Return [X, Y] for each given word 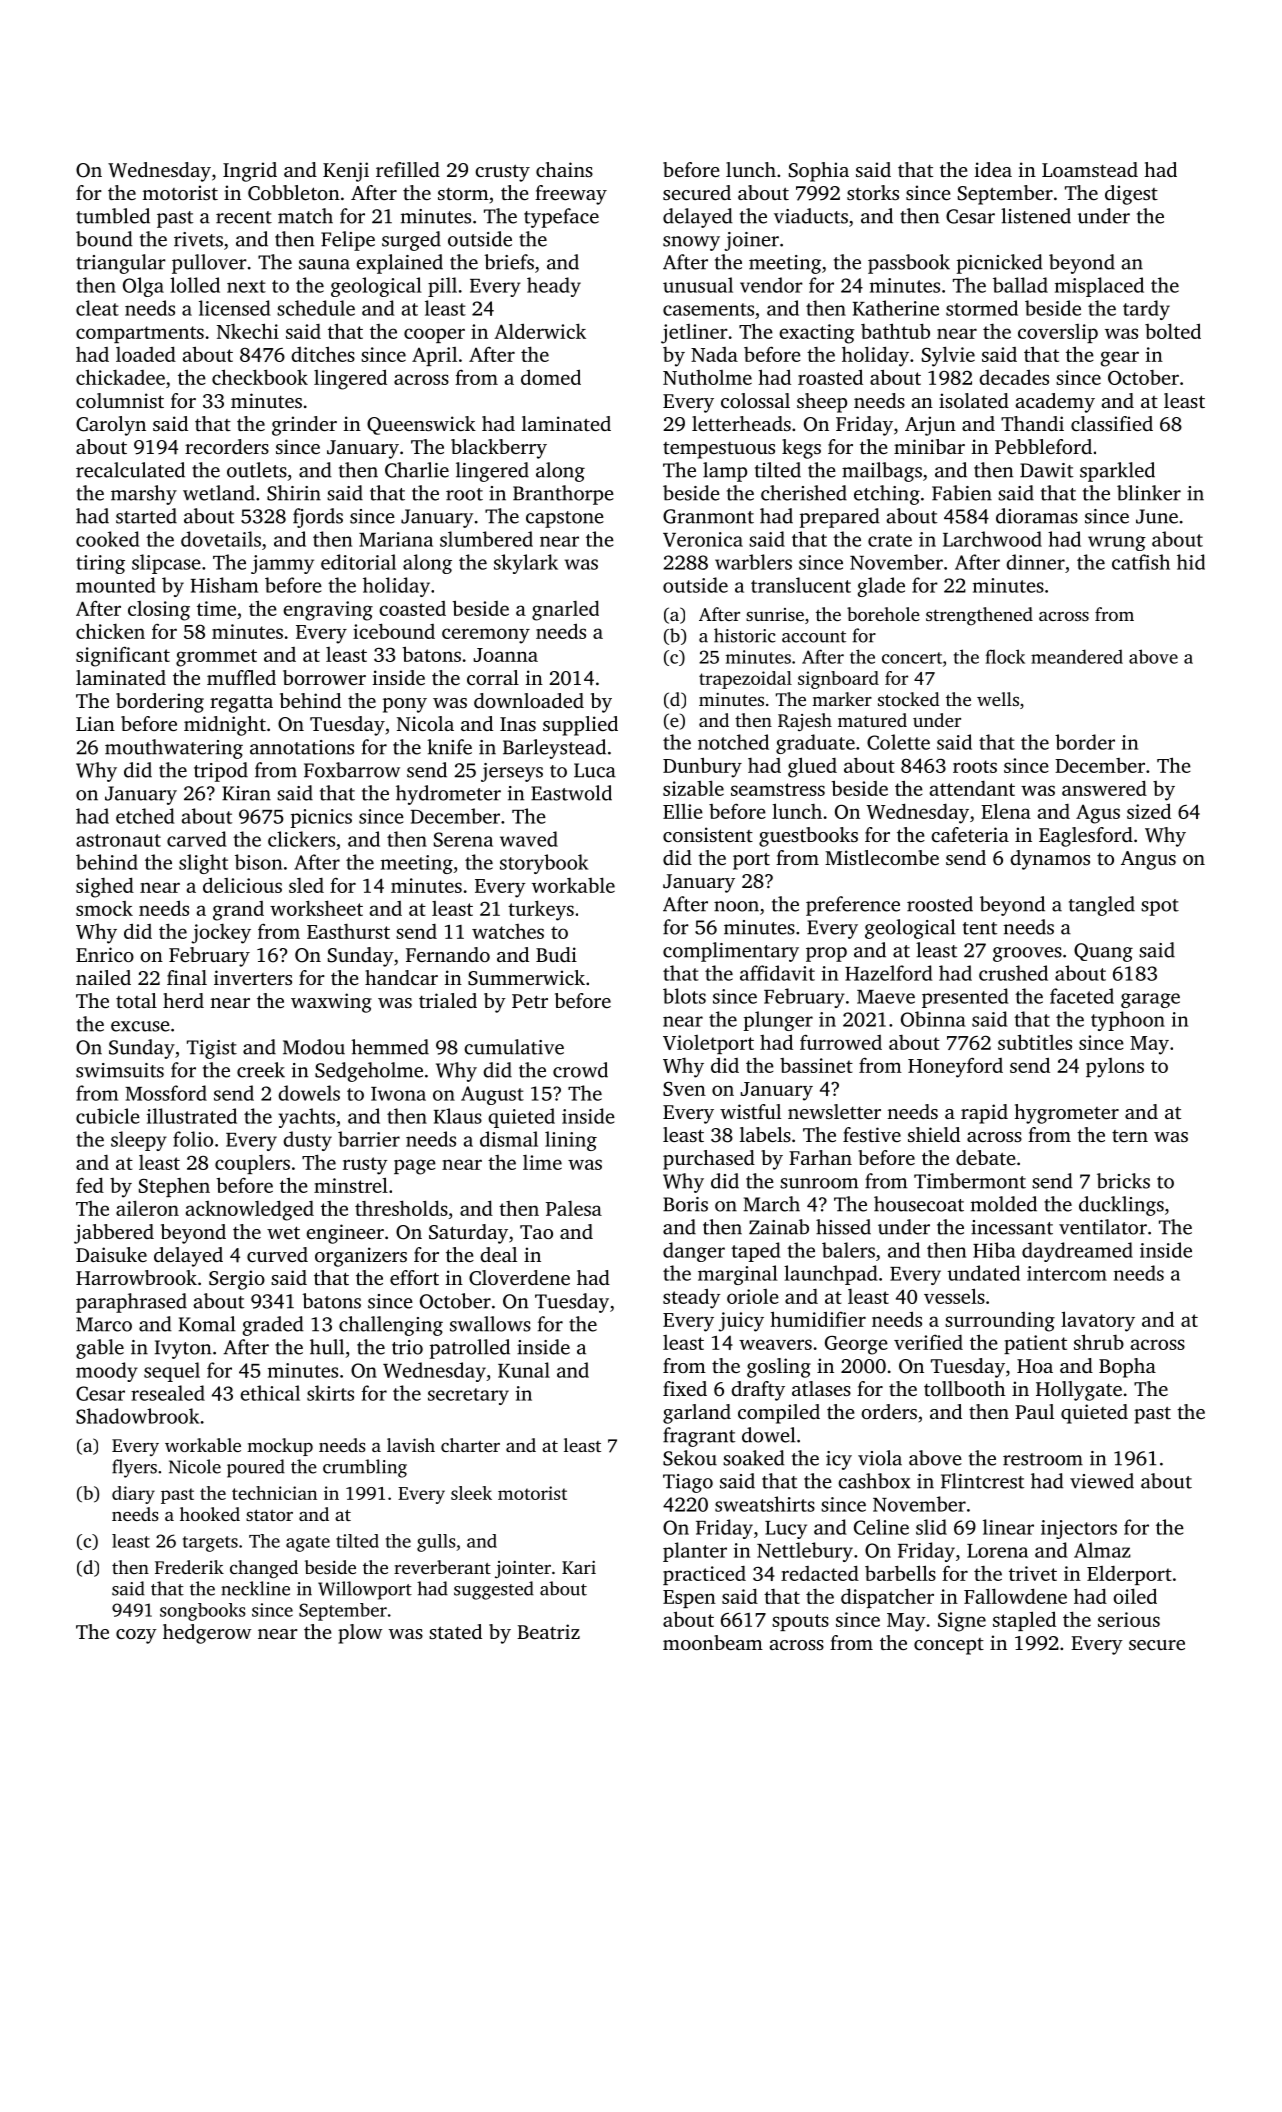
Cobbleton [294, 193]
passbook [909, 264]
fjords [318, 518]
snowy [691, 243]
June [1157, 516]
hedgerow [207, 1634]
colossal [755, 400]
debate [986, 1157]
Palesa [574, 1208]
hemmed [390, 1047]
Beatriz [548, 1631]
